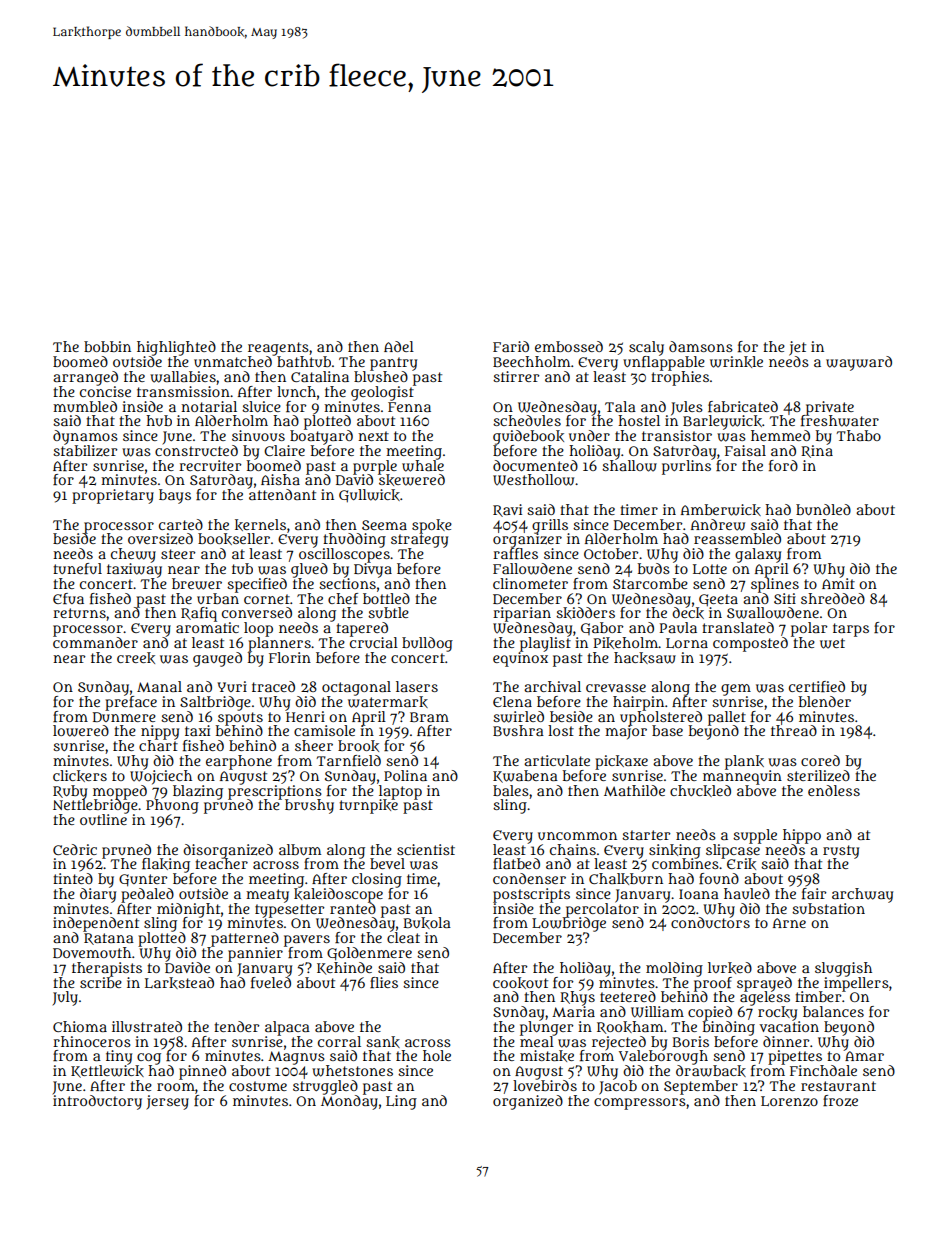 This screenshot has width=952, height=1233. Describe the element at coordinates (527, 420) in the screenshot. I see `schedules` at that location.
